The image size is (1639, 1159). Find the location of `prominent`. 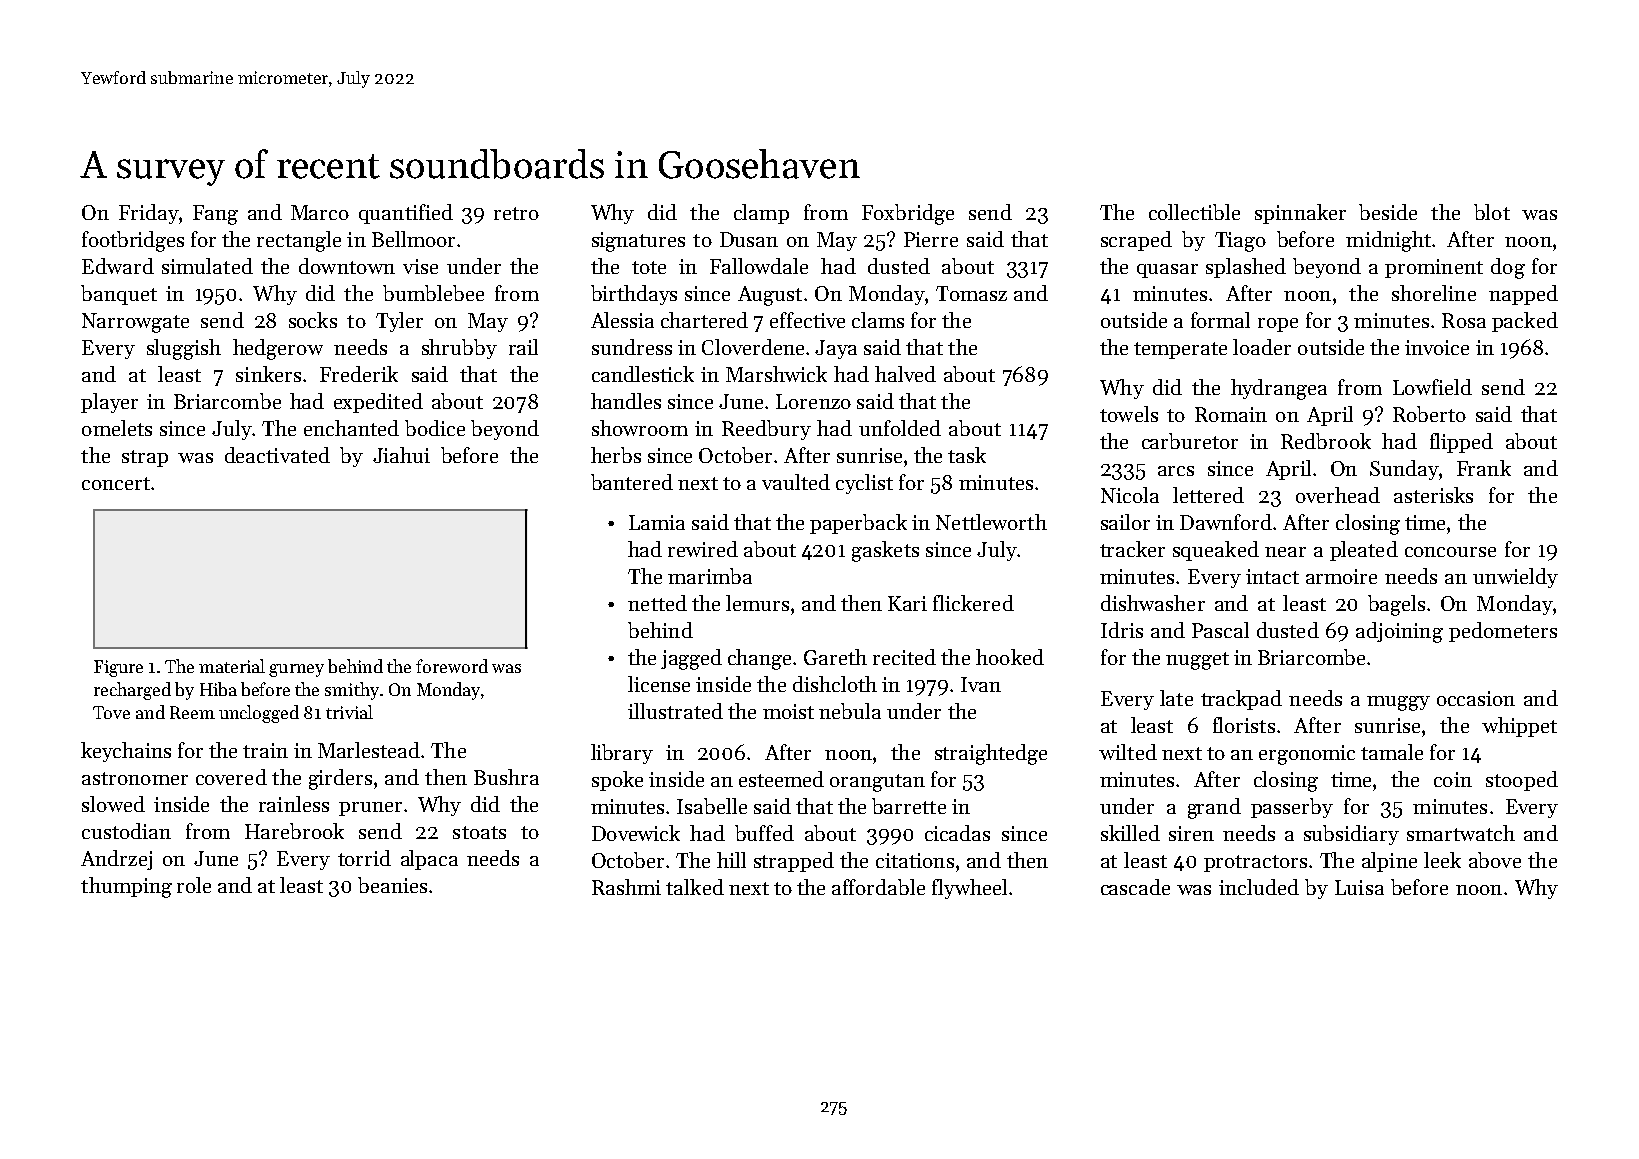

prominent is located at coordinates (1434, 268).
